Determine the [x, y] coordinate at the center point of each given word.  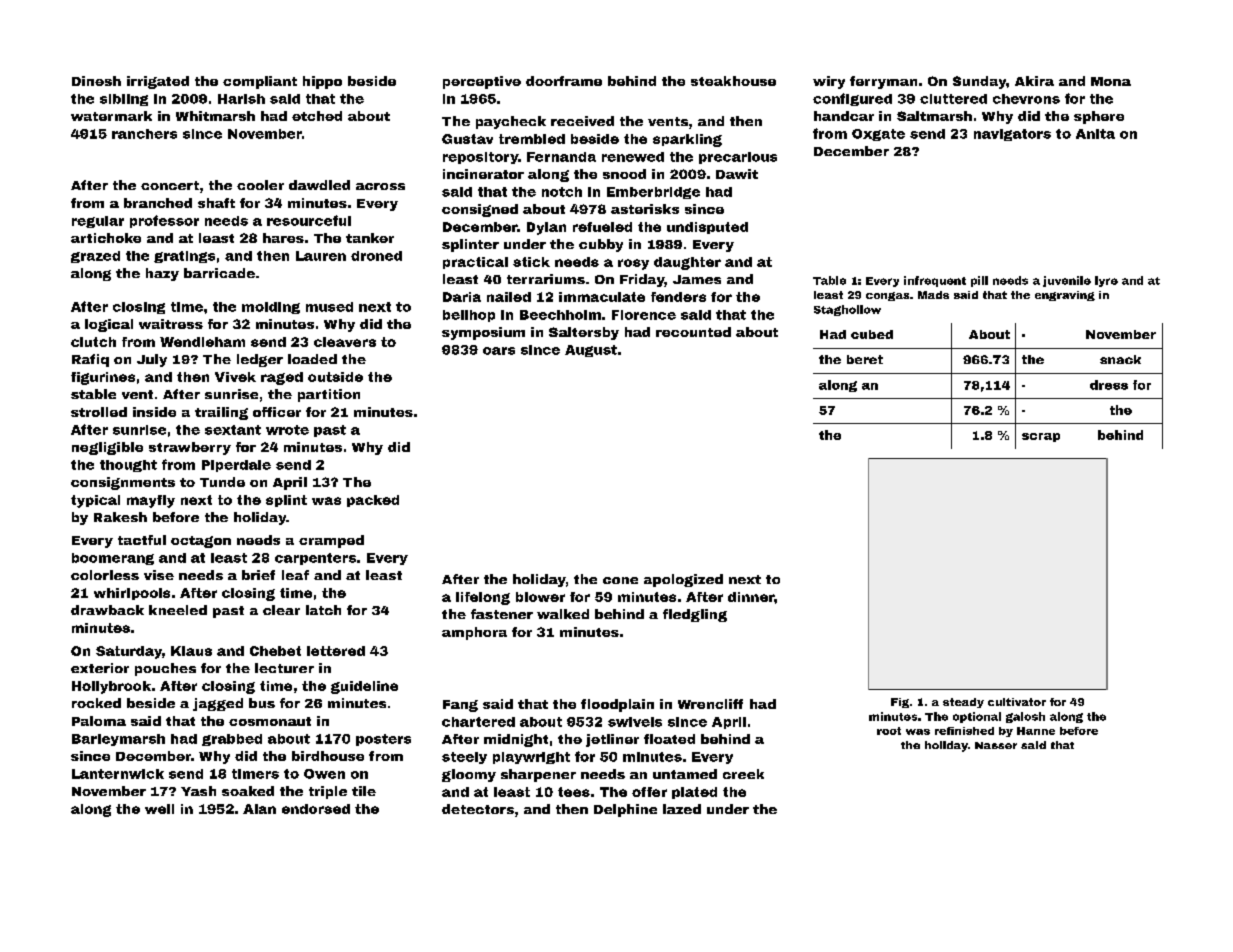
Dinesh [96, 81]
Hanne [1036, 731]
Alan [259, 809]
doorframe [564, 81]
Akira [1034, 81]
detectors [478, 809]
